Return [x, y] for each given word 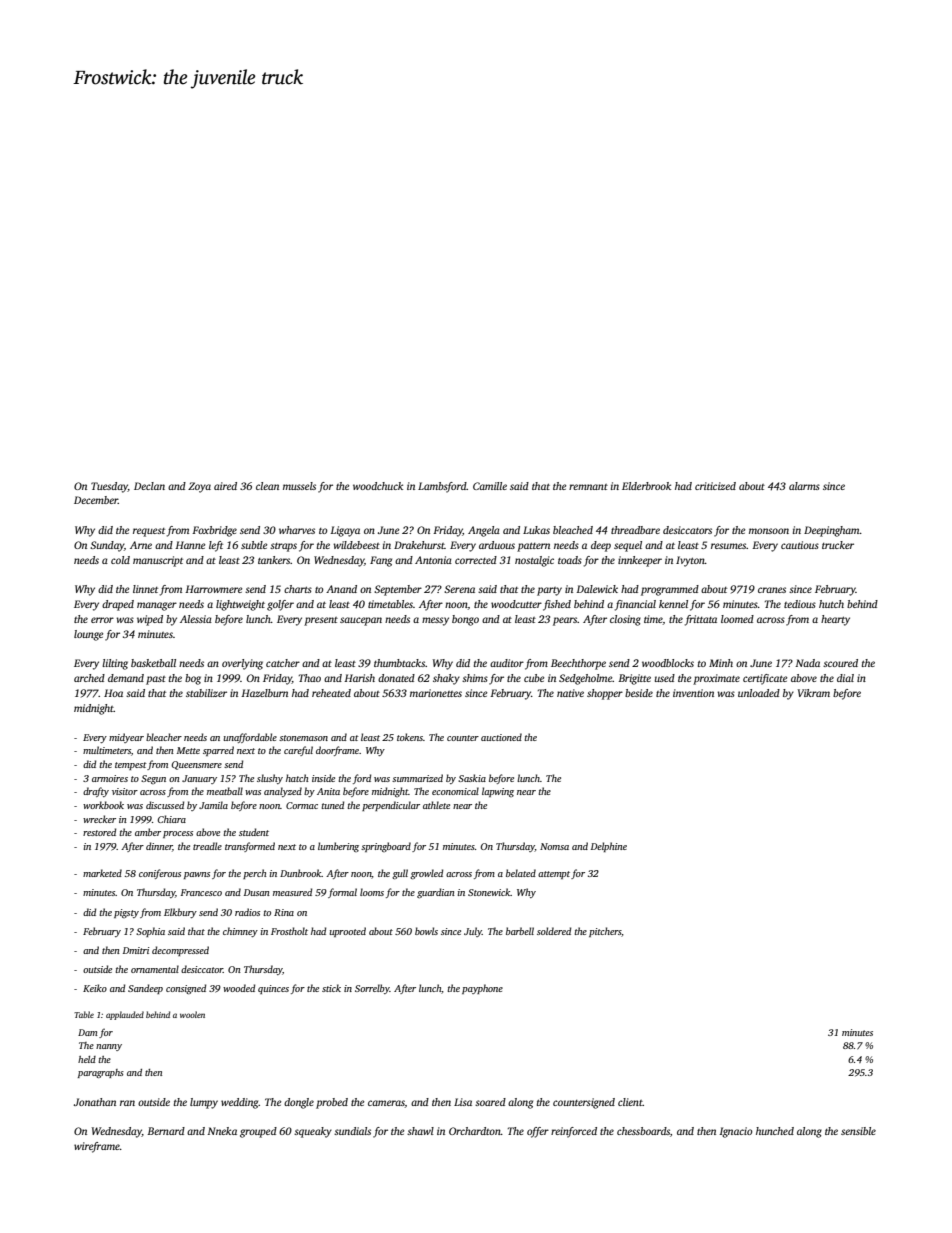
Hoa [113, 693]
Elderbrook [646, 486]
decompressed [180, 951]
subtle [254, 545]
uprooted [348, 932]
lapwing [498, 792]
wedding [240, 1103]
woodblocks [668, 663]
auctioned [501, 737]
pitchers [605, 932]
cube [534, 678]
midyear [126, 738]
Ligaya [345, 531]
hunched [775, 1131]
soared [490, 1102]
